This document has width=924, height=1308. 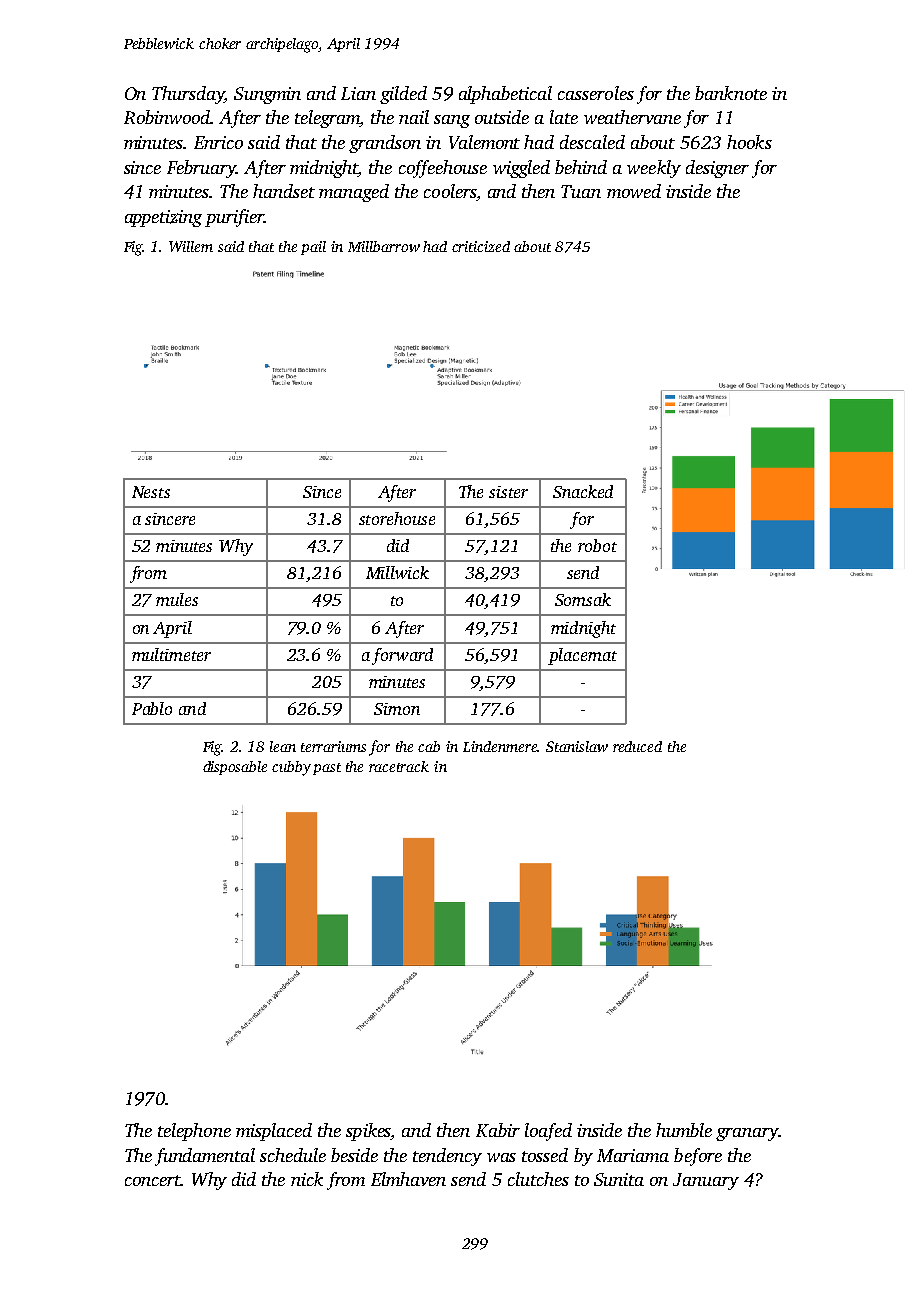 What do you see at coordinates (500, 746) in the document?
I see `Lindenmere` at bounding box center [500, 746].
